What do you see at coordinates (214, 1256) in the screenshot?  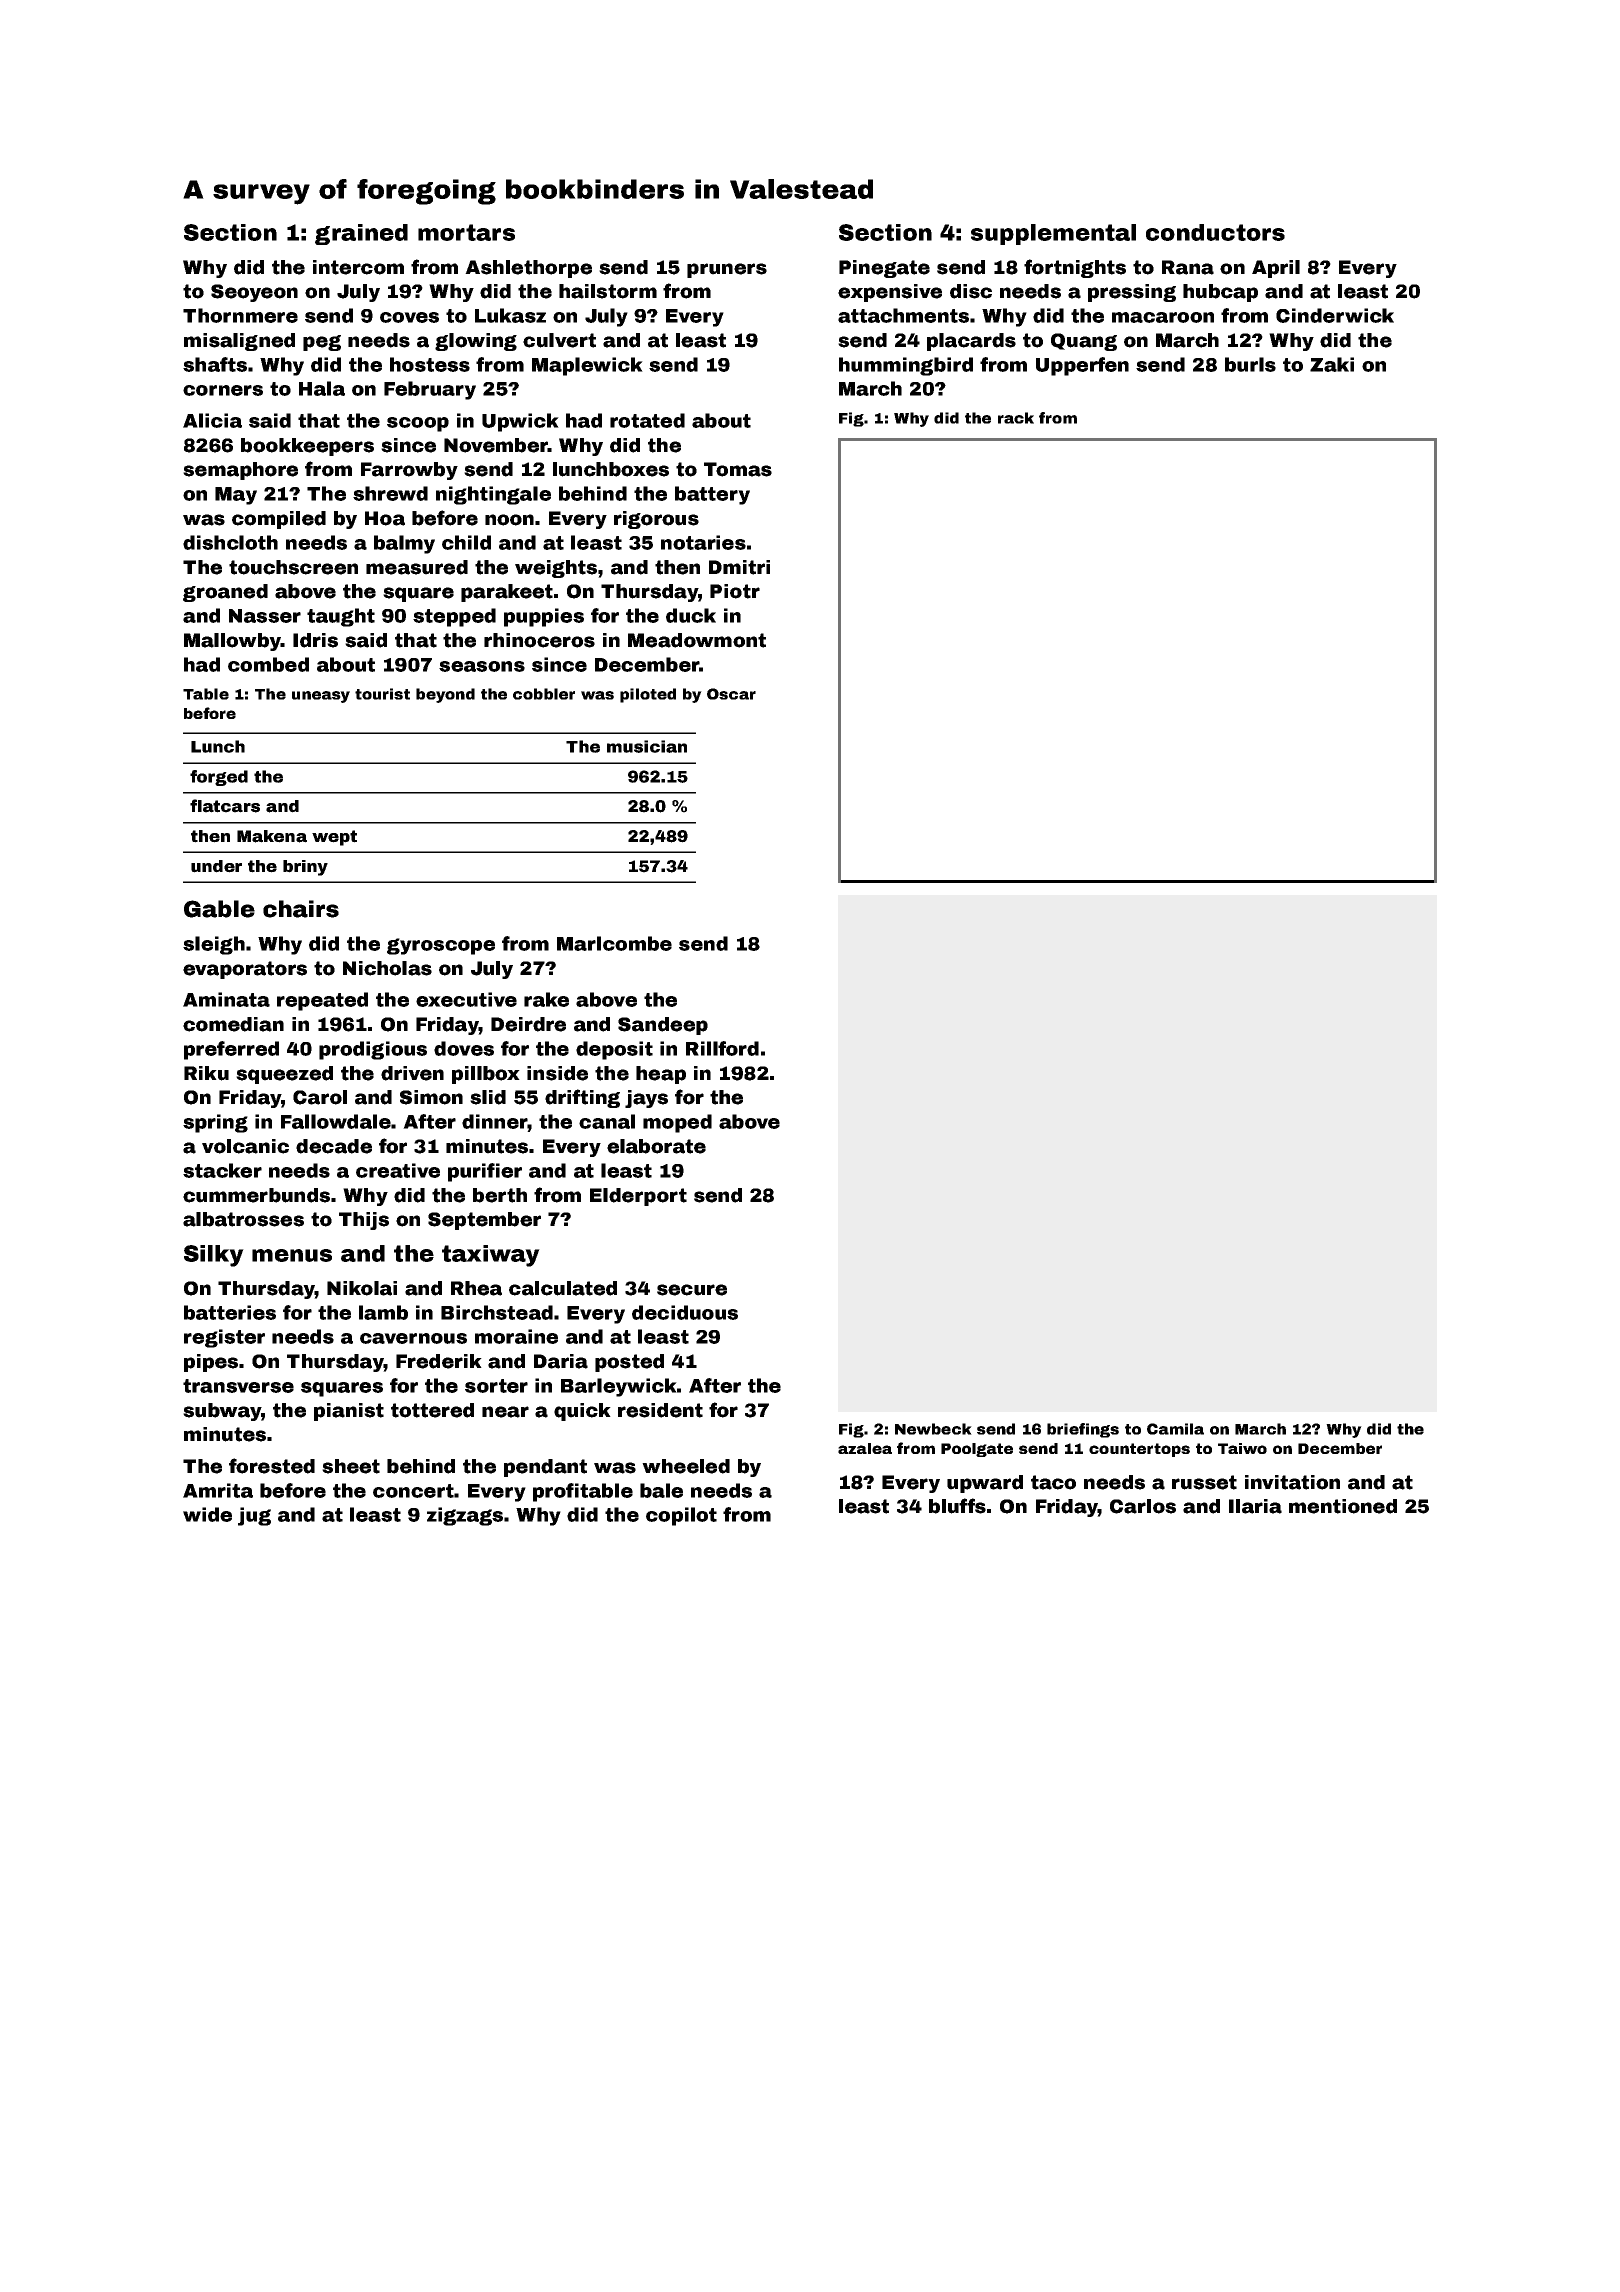 I see `Silky` at bounding box center [214, 1256].
